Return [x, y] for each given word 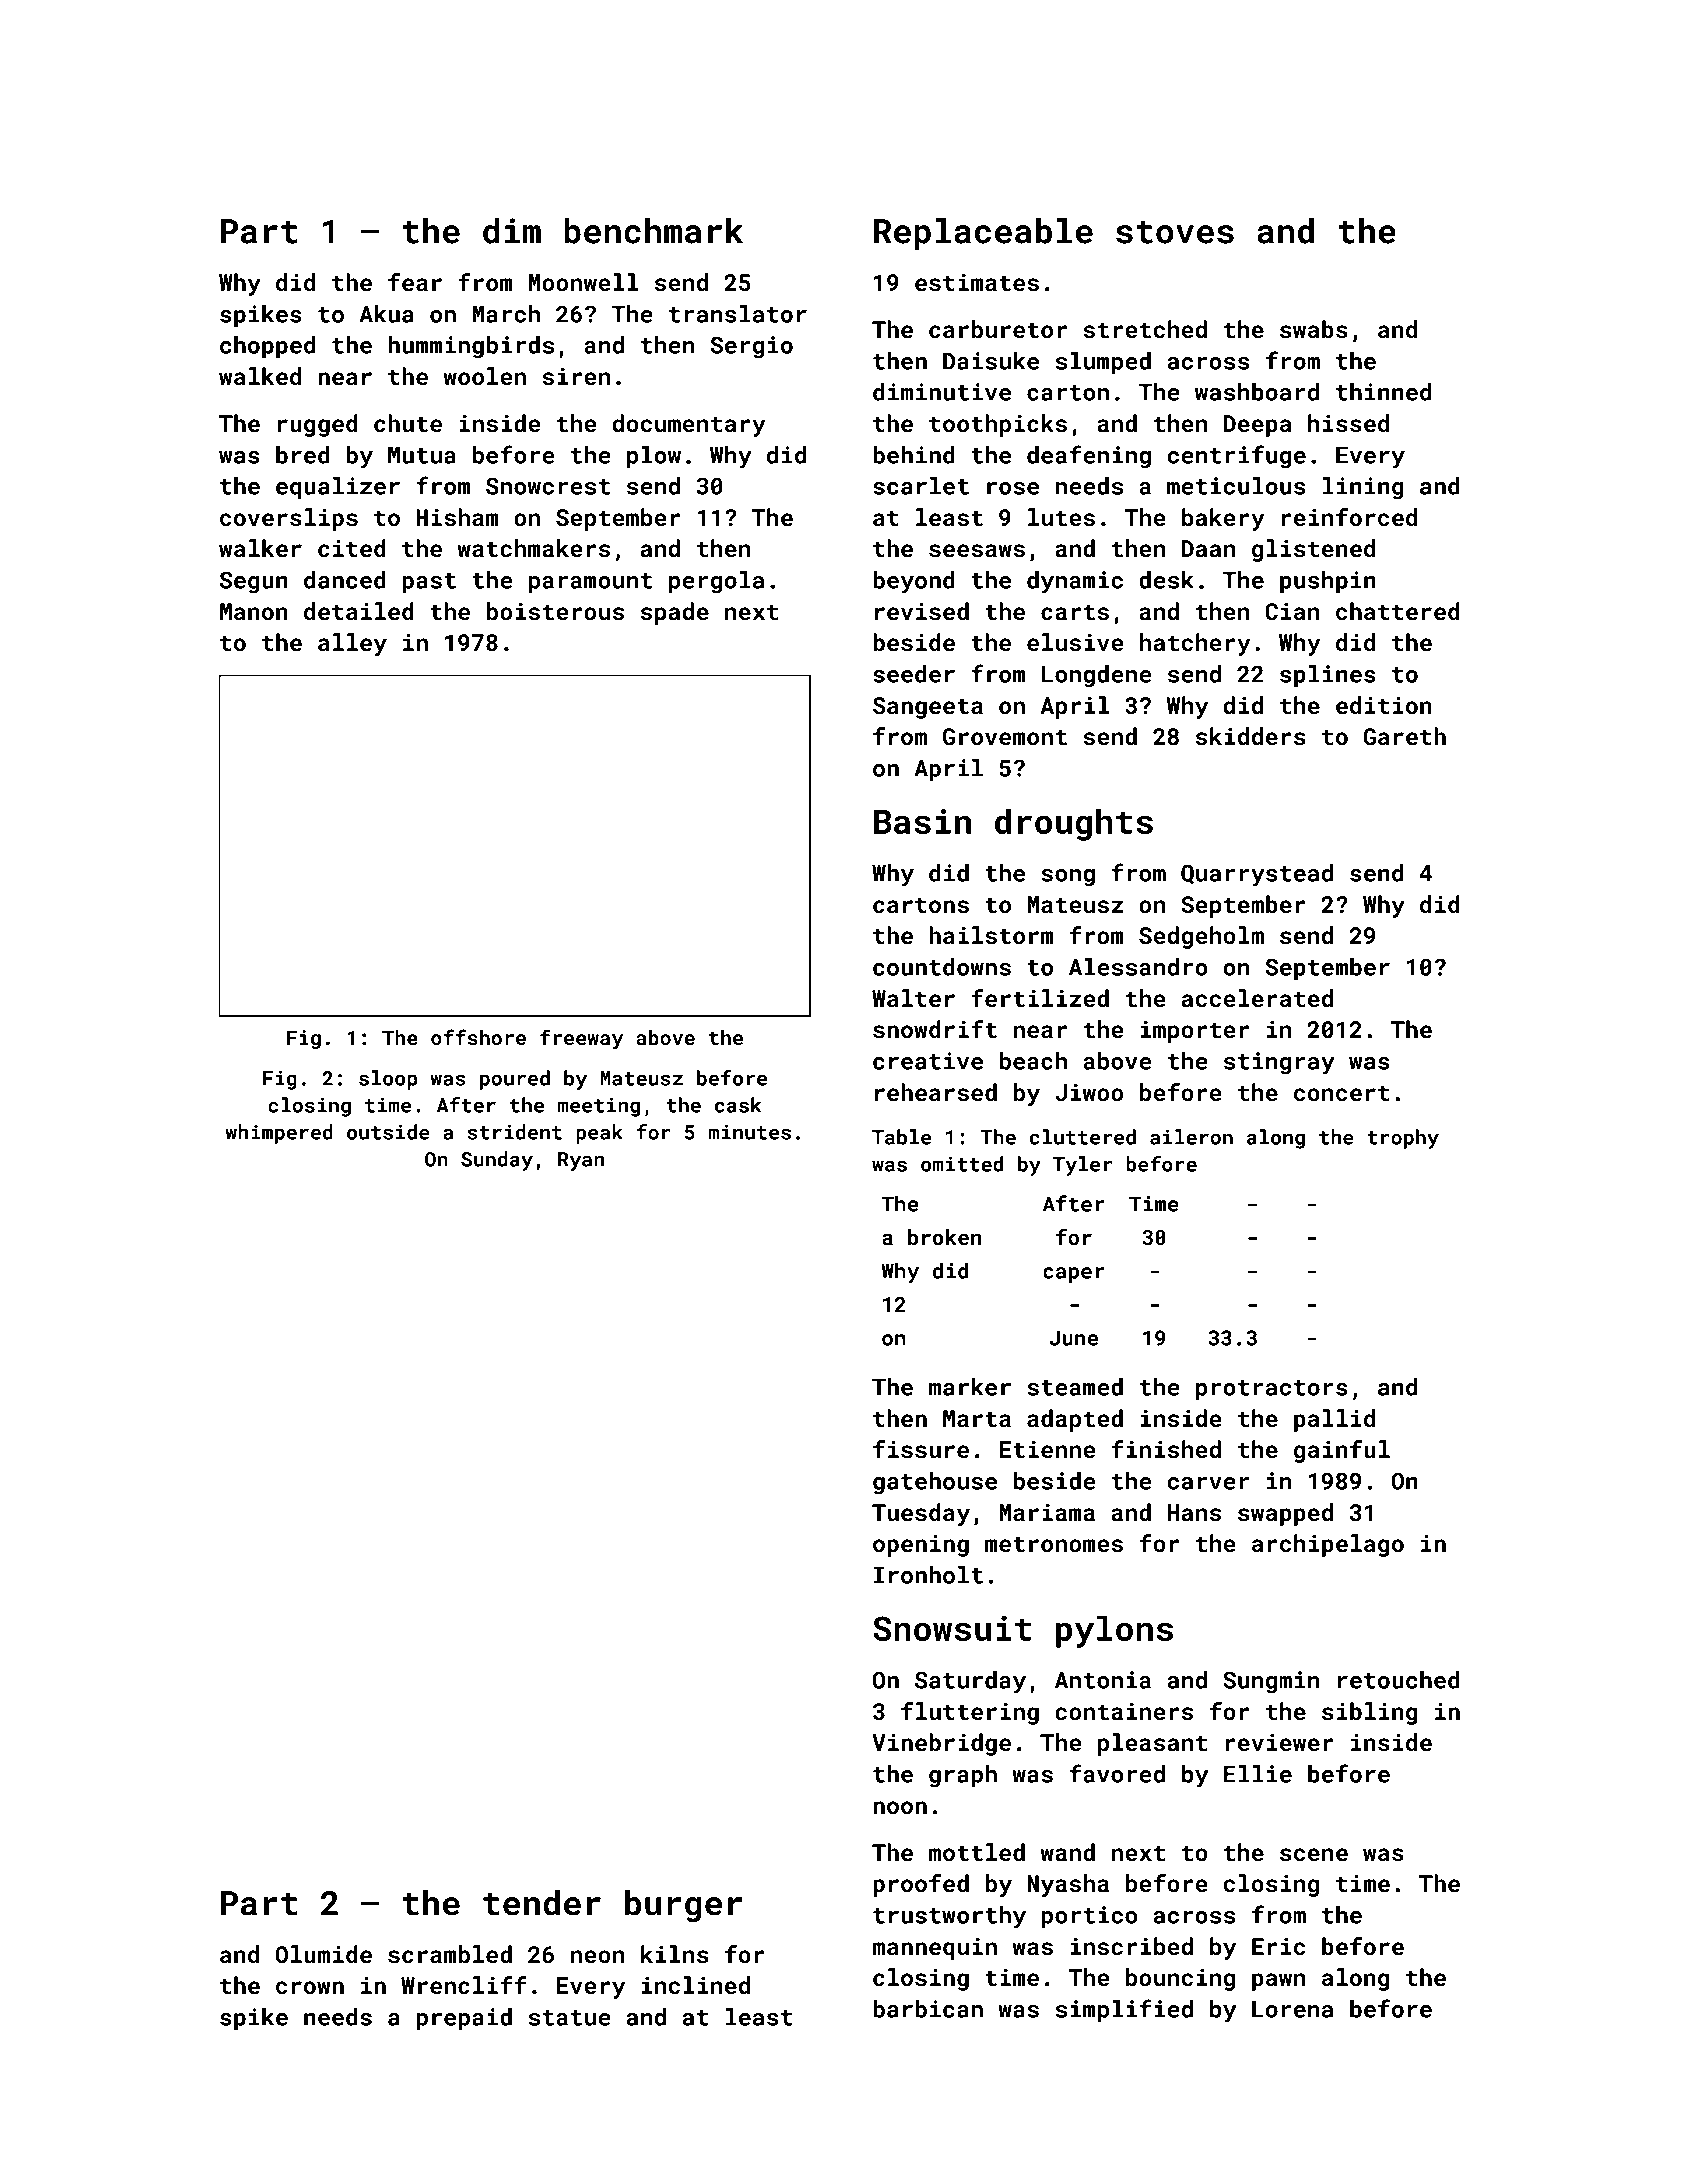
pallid [1334, 1420]
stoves [1175, 232]
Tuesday [921, 1514]
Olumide [323, 1954]
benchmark [653, 231]
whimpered [279, 1134]
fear [415, 282]
